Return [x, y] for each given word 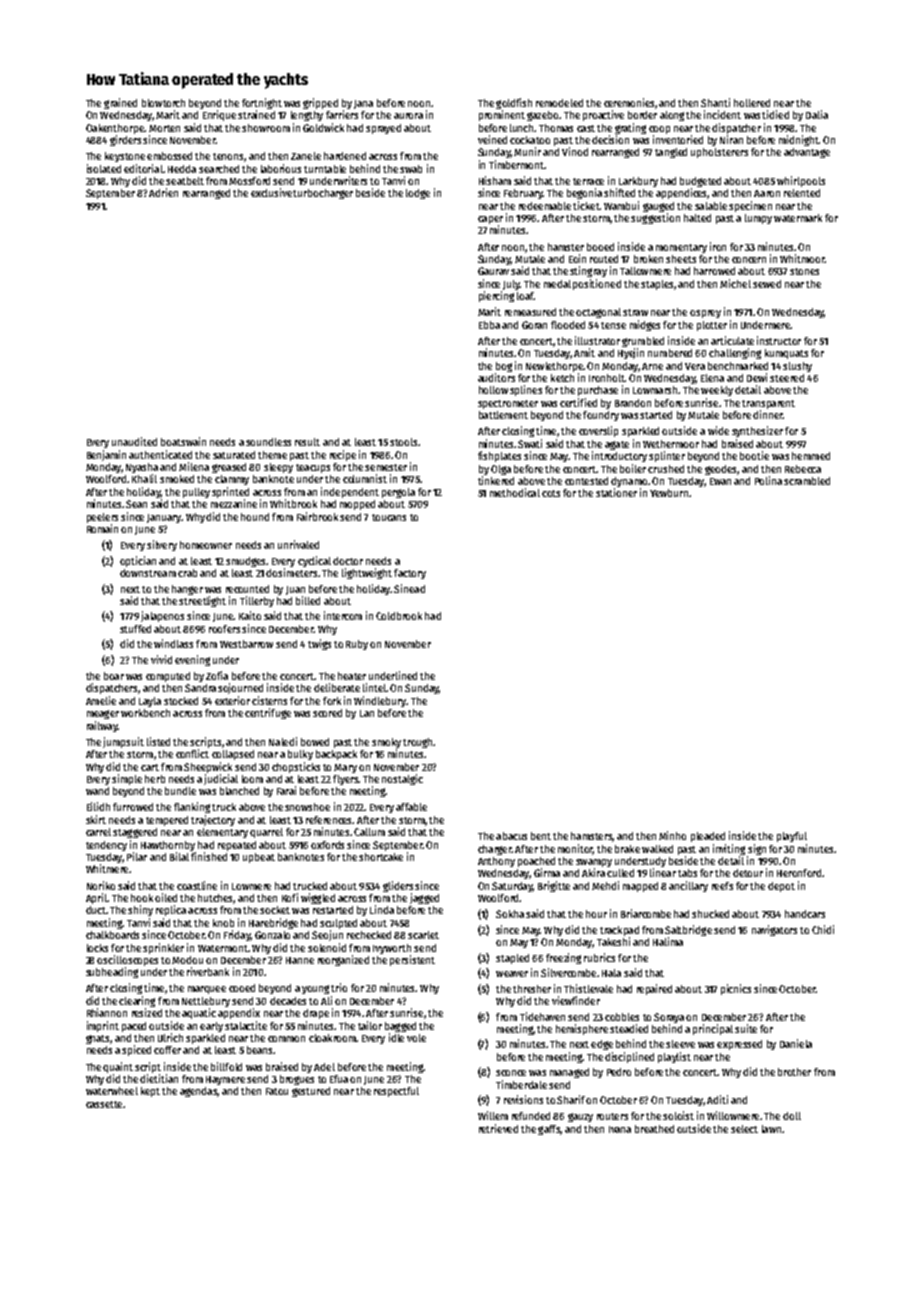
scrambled [807, 481]
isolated [104, 168]
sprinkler [163, 948]
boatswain [183, 441]
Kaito [250, 615]
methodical [515, 492]
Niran [731, 139]
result [307, 442]
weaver [512, 974]
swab [411, 169]
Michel [735, 283]
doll [792, 1116]
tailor [370, 1025]
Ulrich [170, 1037]
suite [746, 1028]
